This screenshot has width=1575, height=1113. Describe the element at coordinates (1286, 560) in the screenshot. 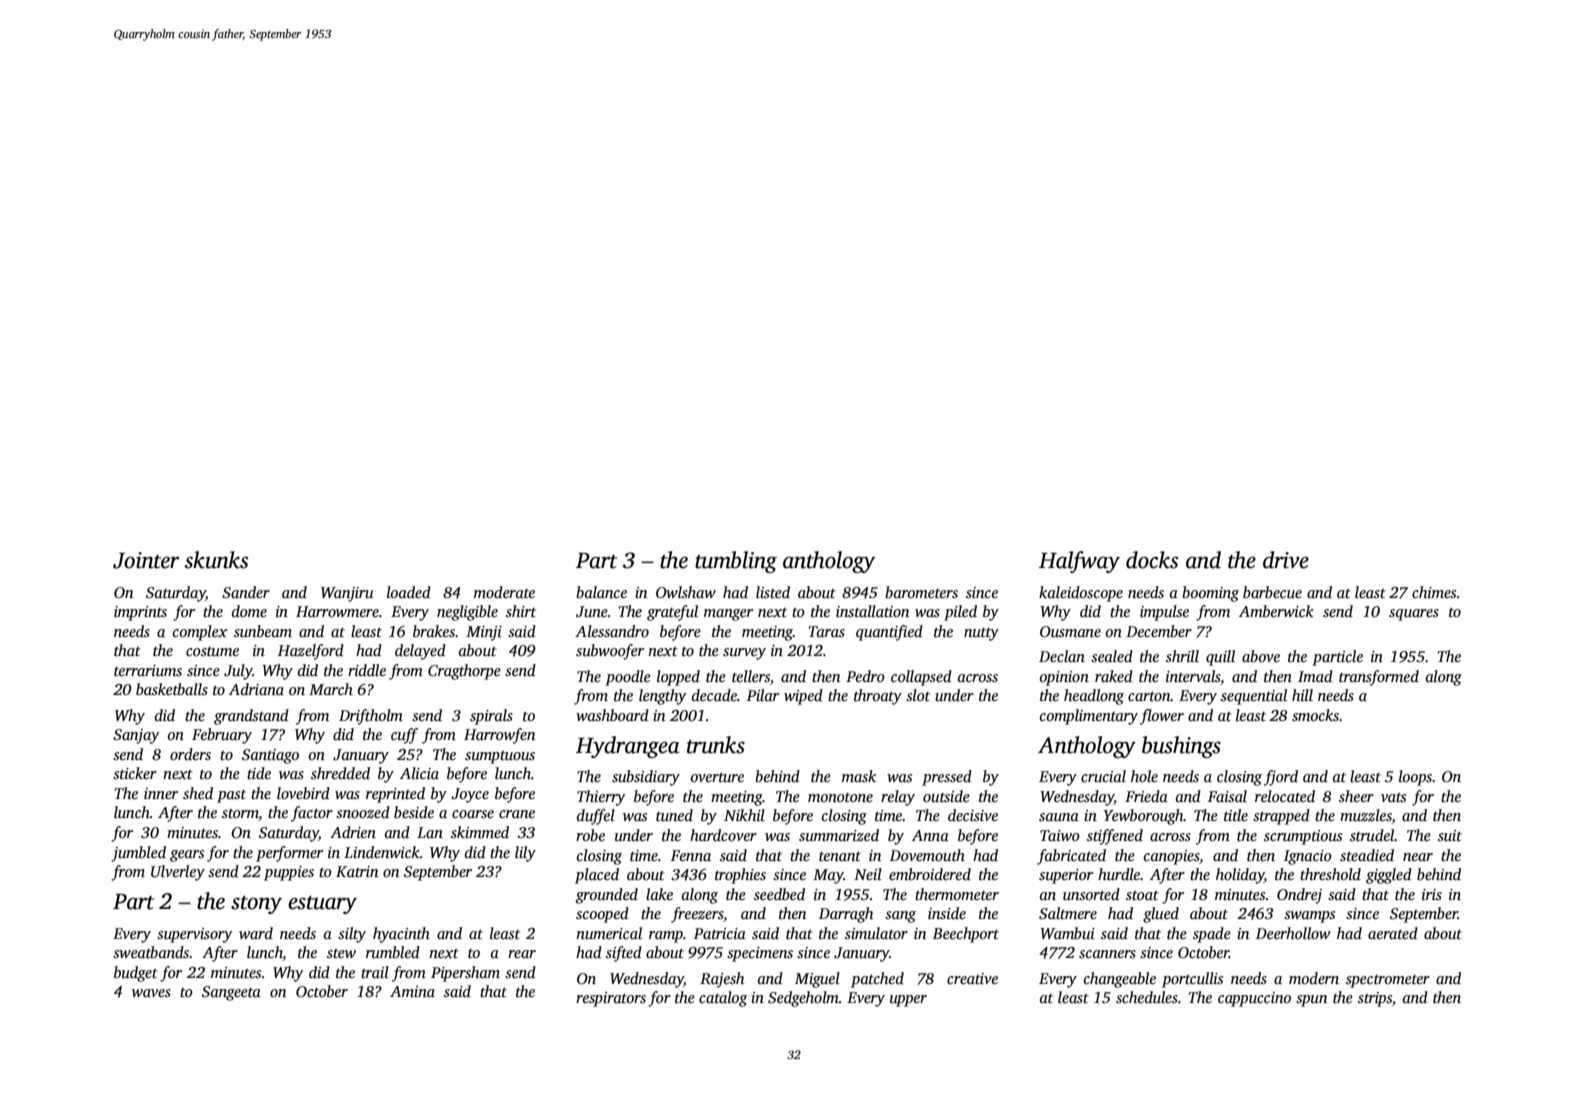

I see `drive` at that location.
